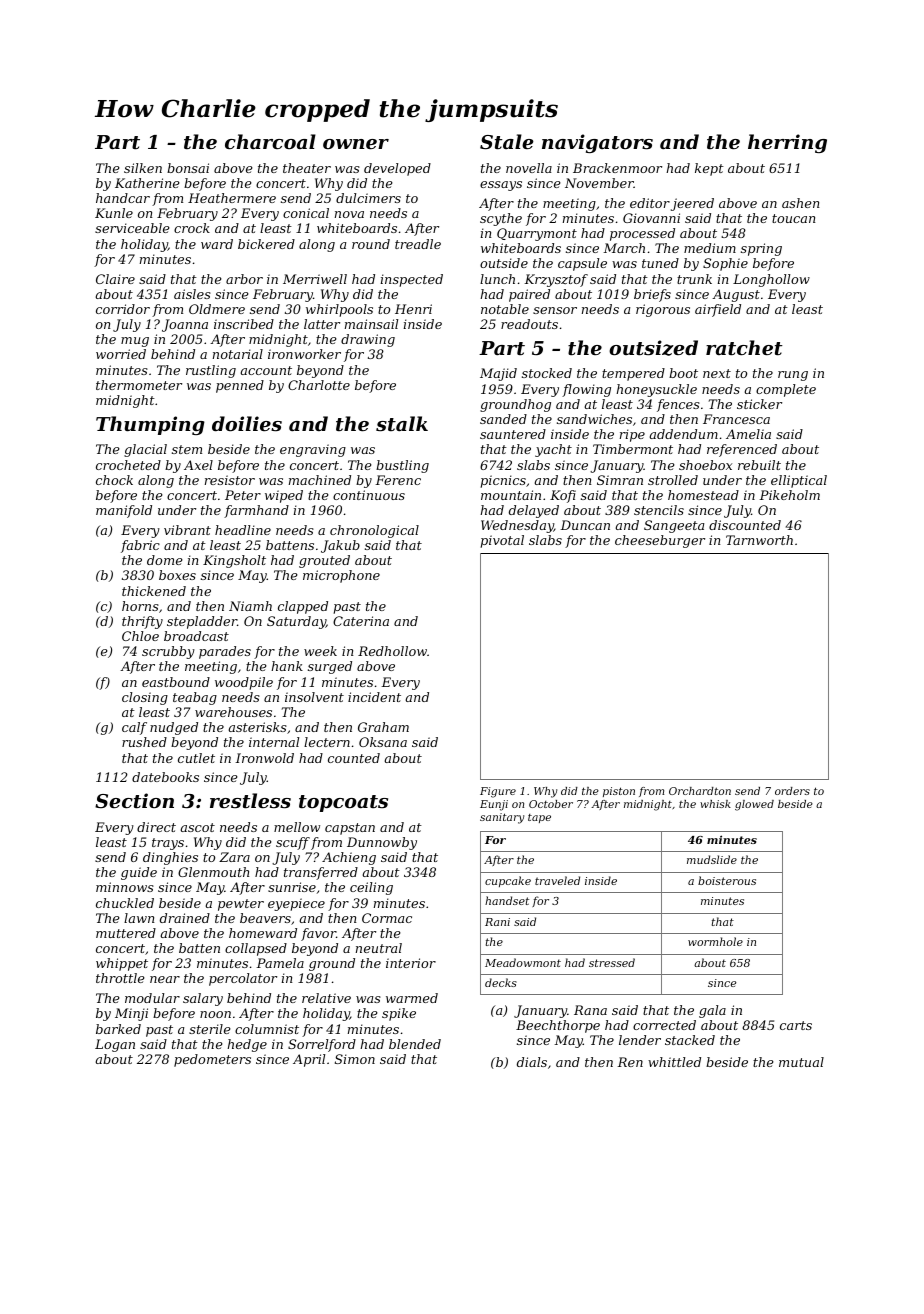 The image size is (924, 1314). What do you see at coordinates (309, 1060) in the page?
I see `April` at bounding box center [309, 1060].
